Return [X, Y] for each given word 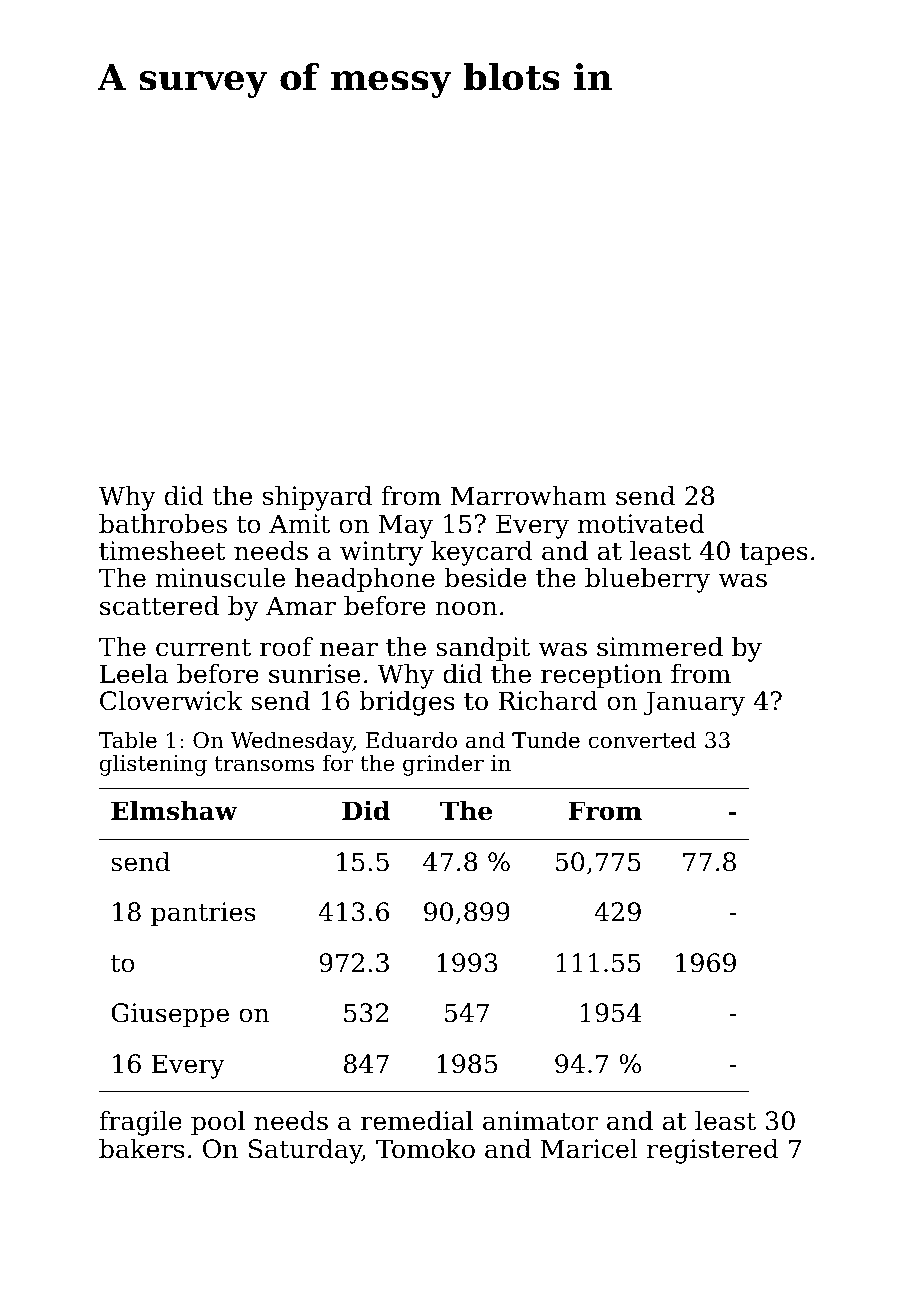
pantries [203, 914]
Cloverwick [171, 700]
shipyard [317, 498]
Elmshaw [174, 810]
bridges [407, 703]
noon [466, 608]
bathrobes [163, 523]
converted [642, 740]
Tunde [546, 740]
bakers [141, 1148]
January [694, 703]
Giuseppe [170, 1015]
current [203, 648]
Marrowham [529, 495]
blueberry [647, 580]
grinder [443, 765]
